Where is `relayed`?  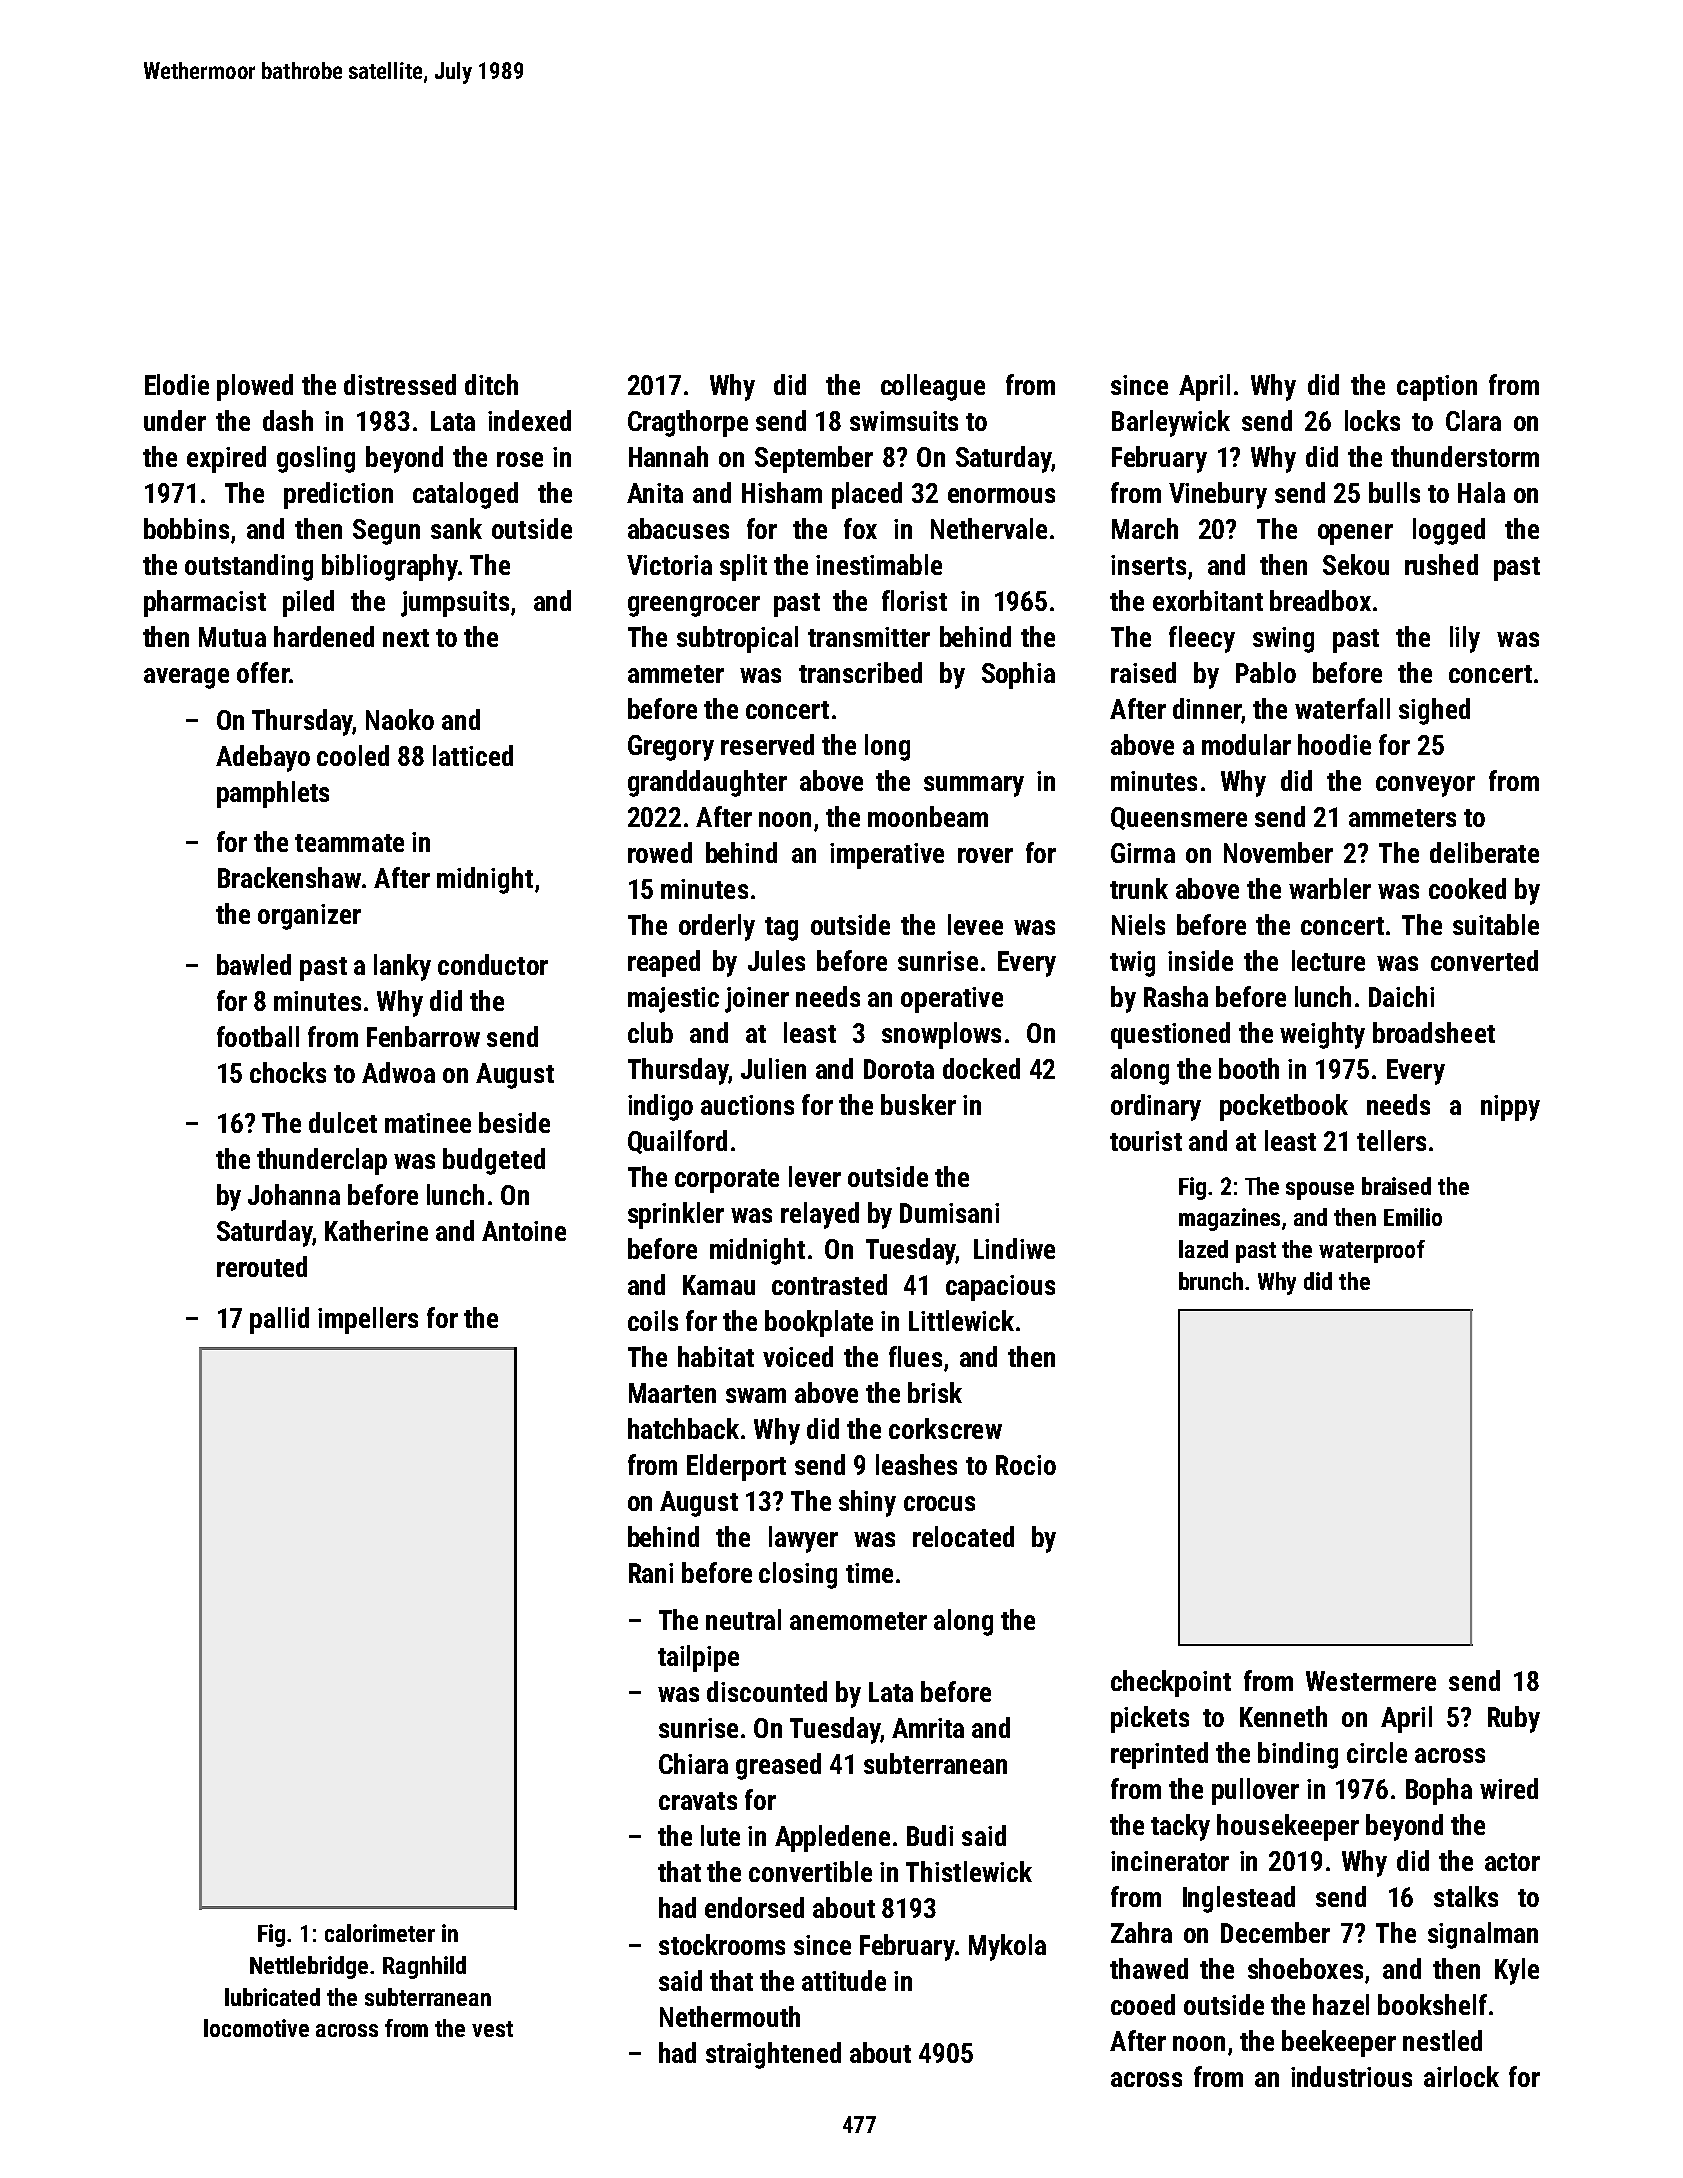
relayed is located at coordinates (820, 1215).
